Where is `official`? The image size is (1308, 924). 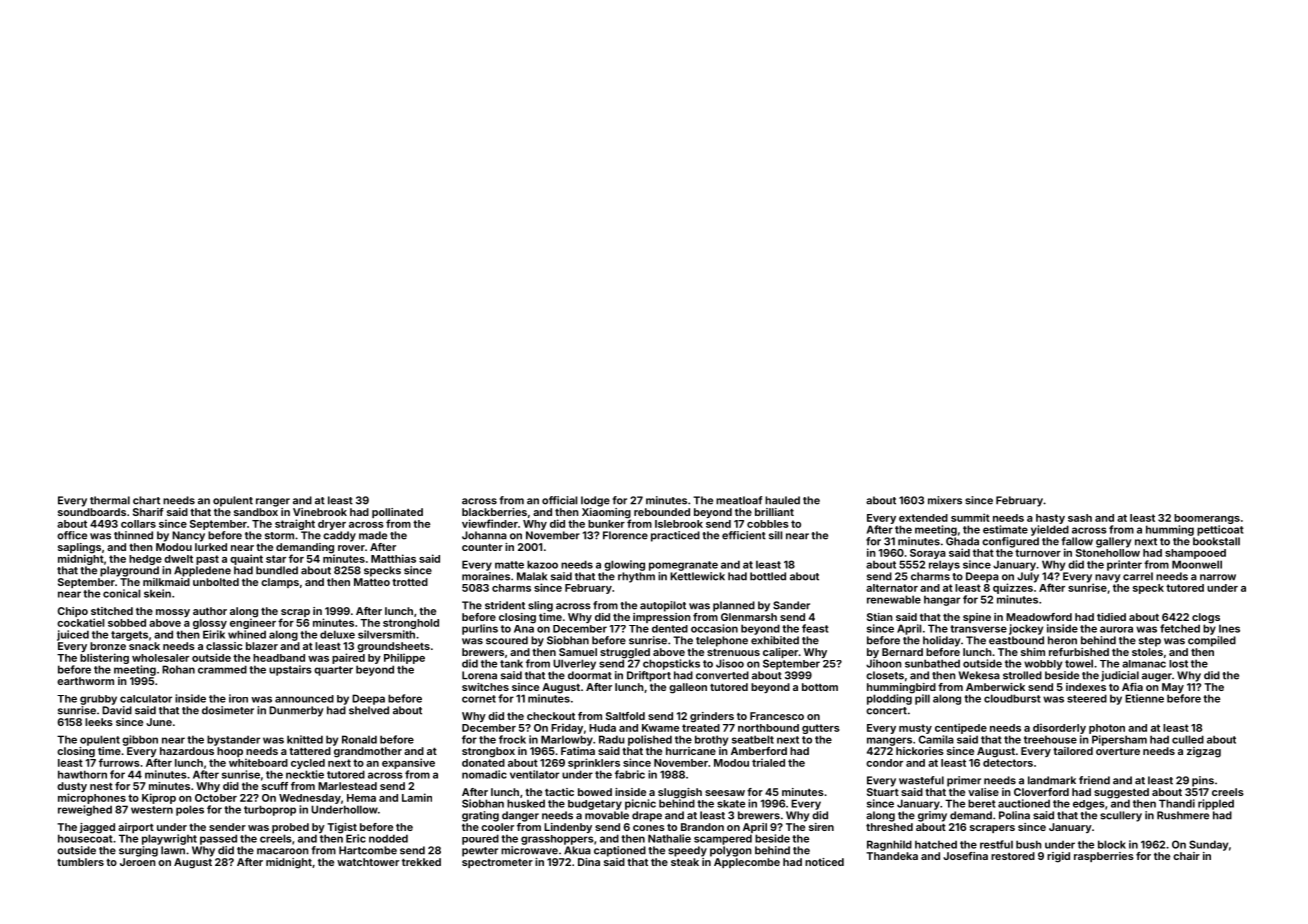 official is located at coordinates (559, 500).
